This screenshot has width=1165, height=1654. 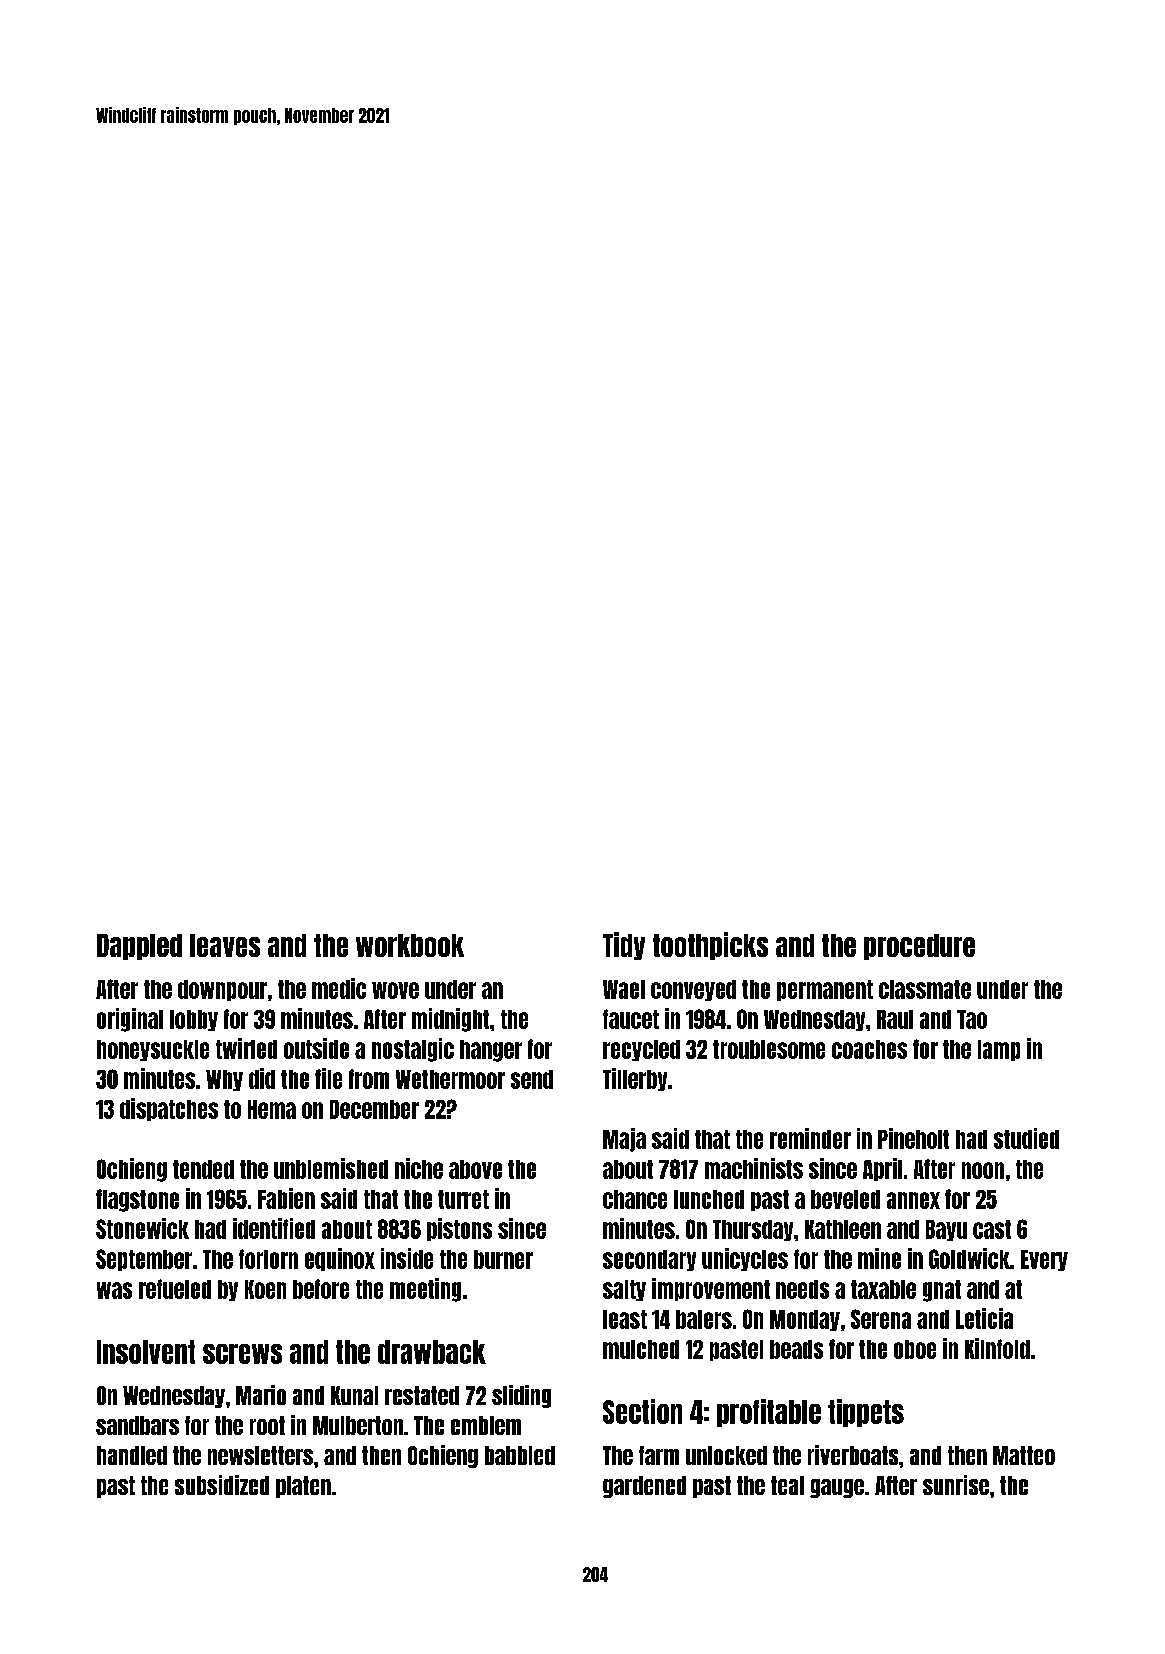 What do you see at coordinates (274, 1228) in the screenshot?
I see `identified` at bounding box center [274, 1228].
